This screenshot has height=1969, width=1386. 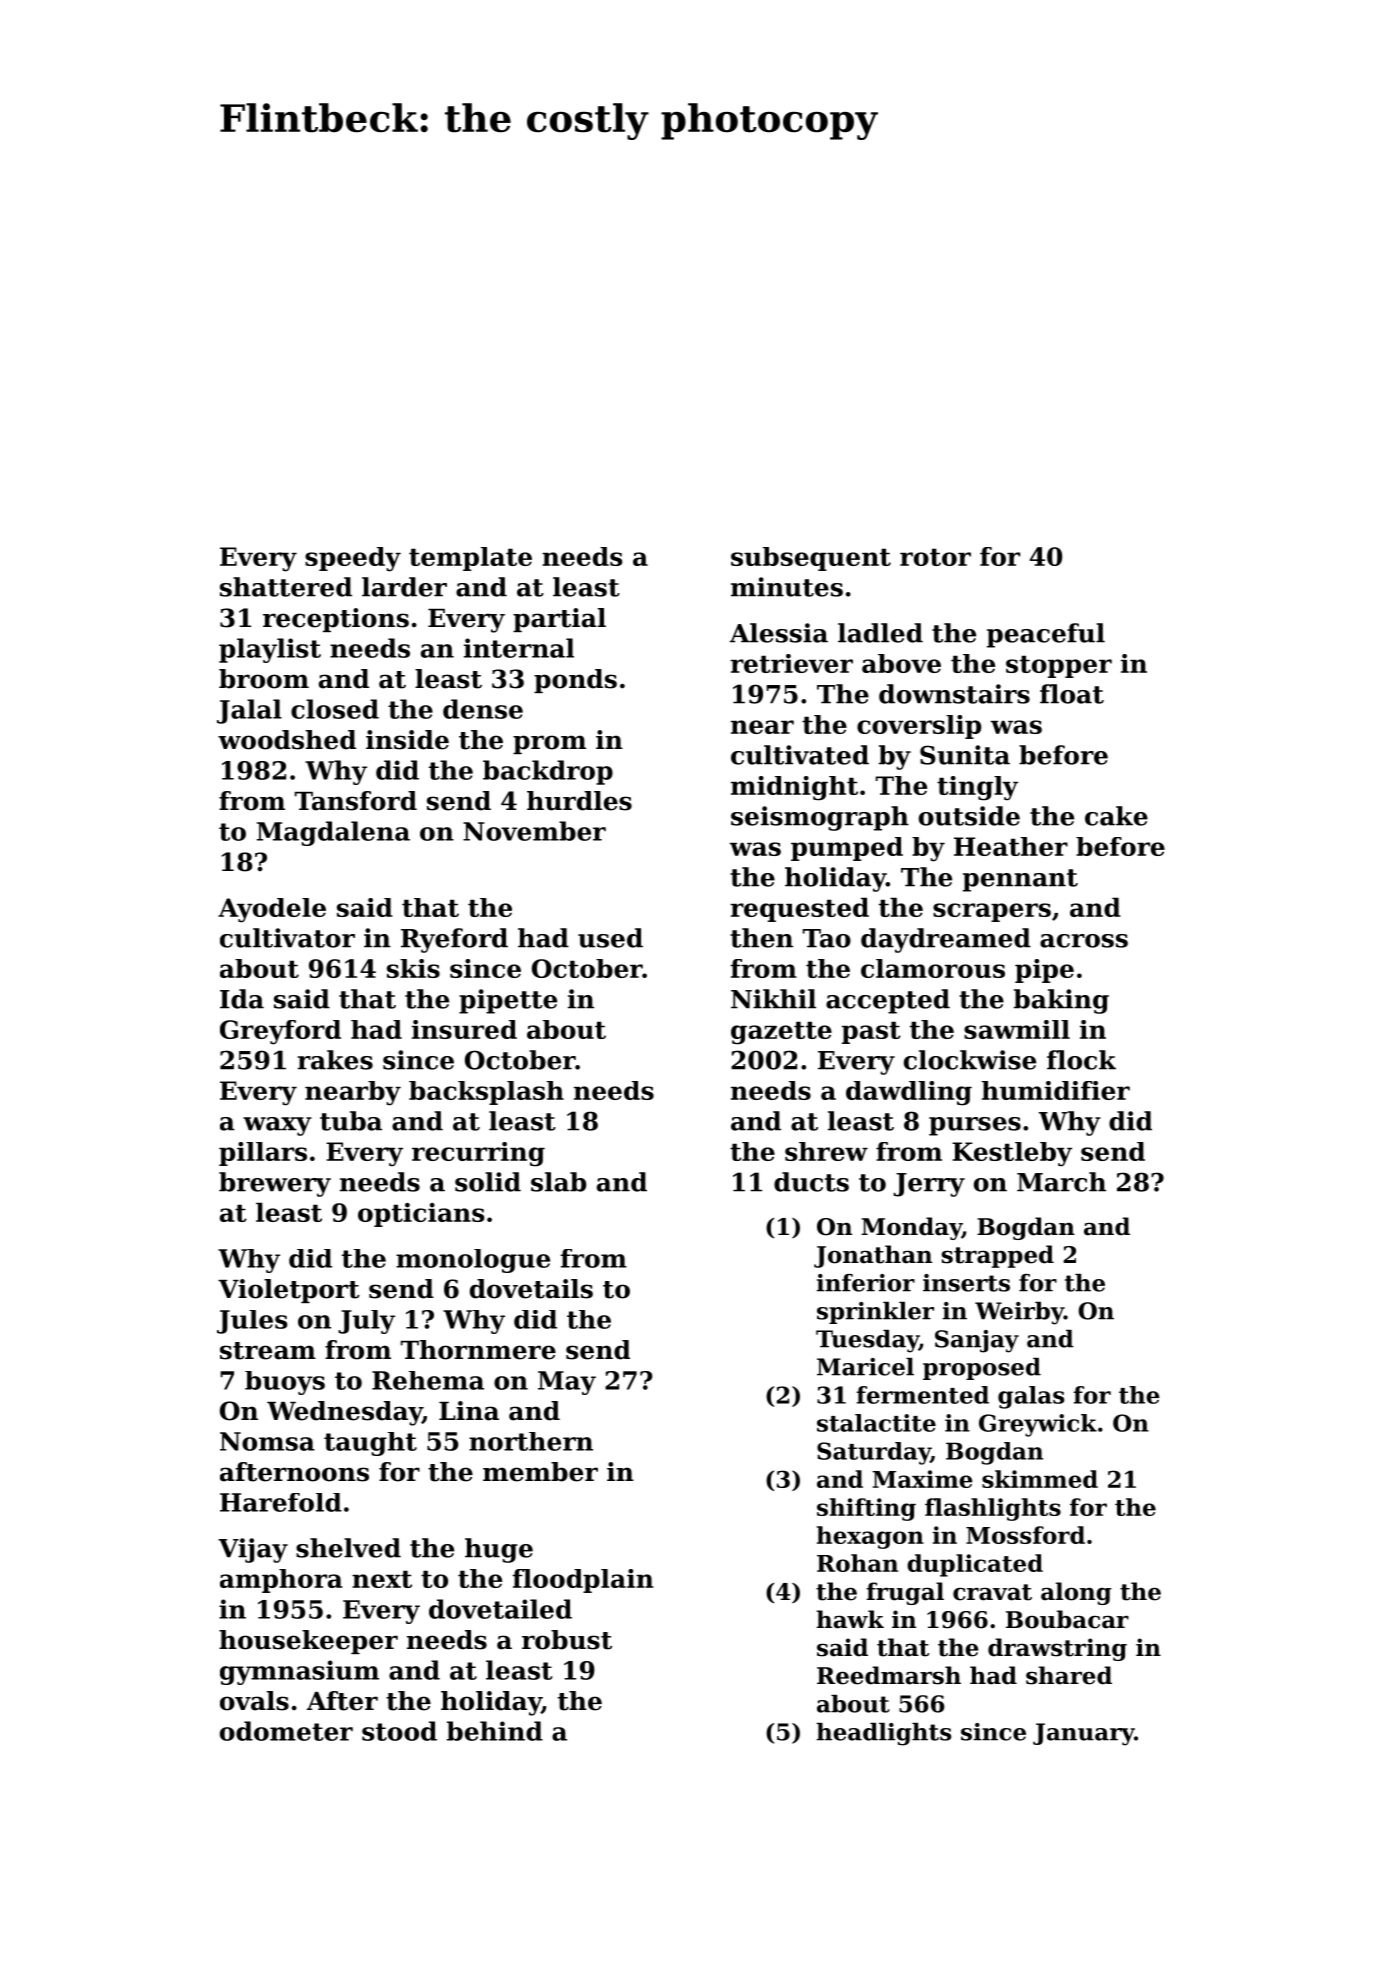 What do you see at coordinates (286, 1731) in the screenshot?
I see `odometer` at bounding box center [286, 1731].
